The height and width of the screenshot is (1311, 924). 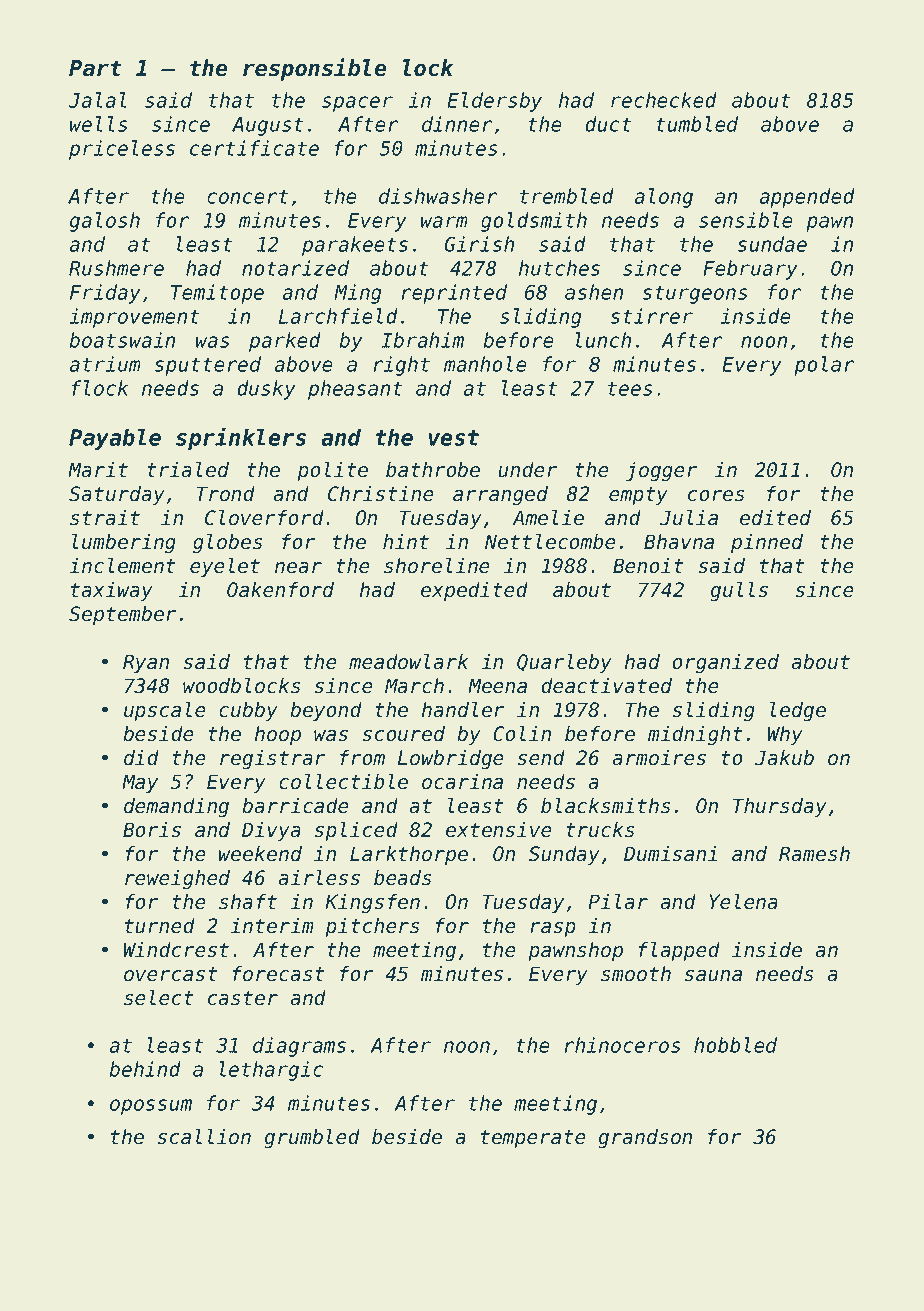 I want to click on polar, so click(x=824, y=366).
